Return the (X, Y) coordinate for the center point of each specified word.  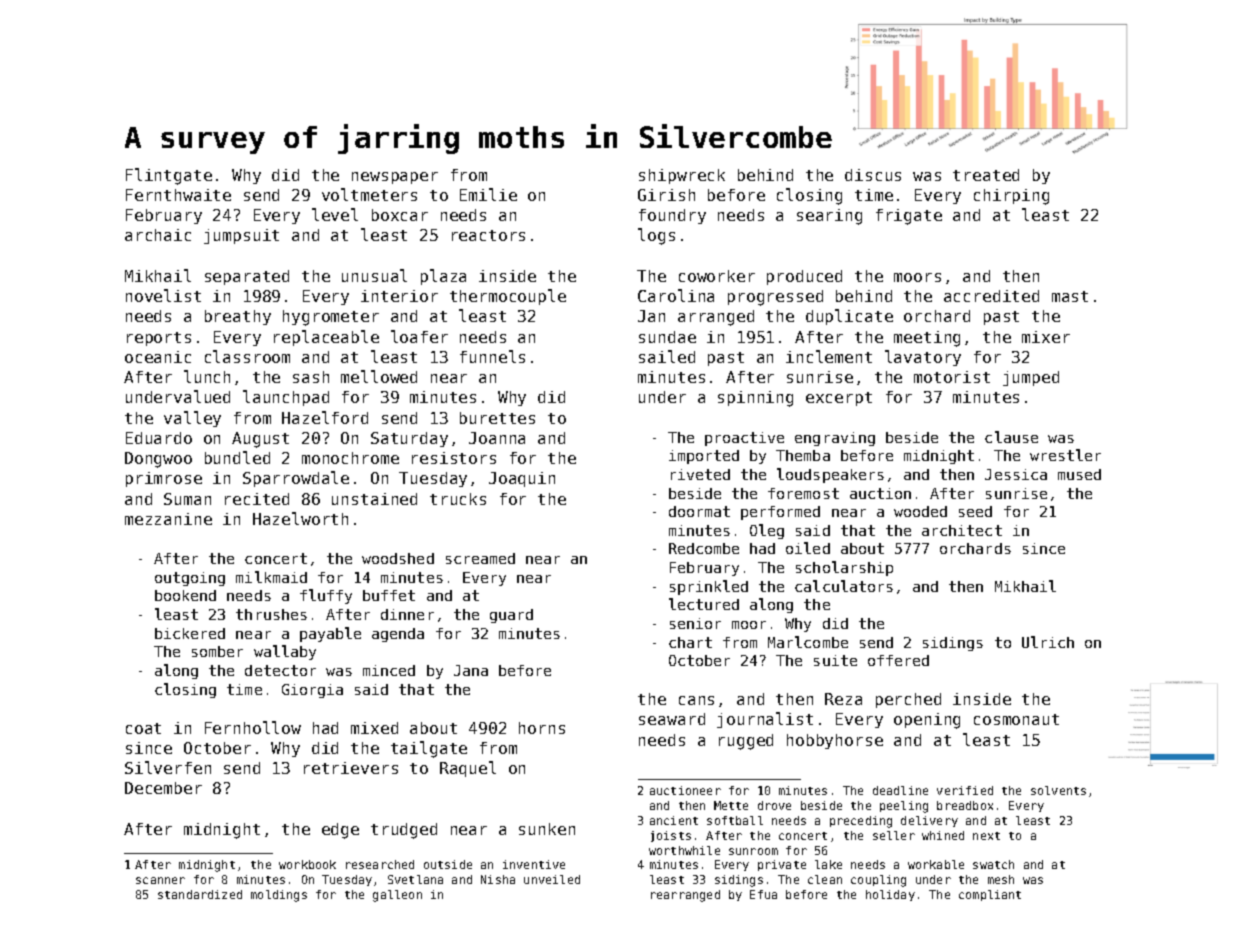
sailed (667, 356)
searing (829, 217)
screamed (480, 558)
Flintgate (169, 176)
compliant (990, 895)
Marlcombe (808, 642)
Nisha (498, 879)
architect (962, 530)
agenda (398, 635)
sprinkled (709, 587)
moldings (279, 896)
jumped (1031, 378)
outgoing (190, 579)
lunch (207, 376)
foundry (672, 216)
